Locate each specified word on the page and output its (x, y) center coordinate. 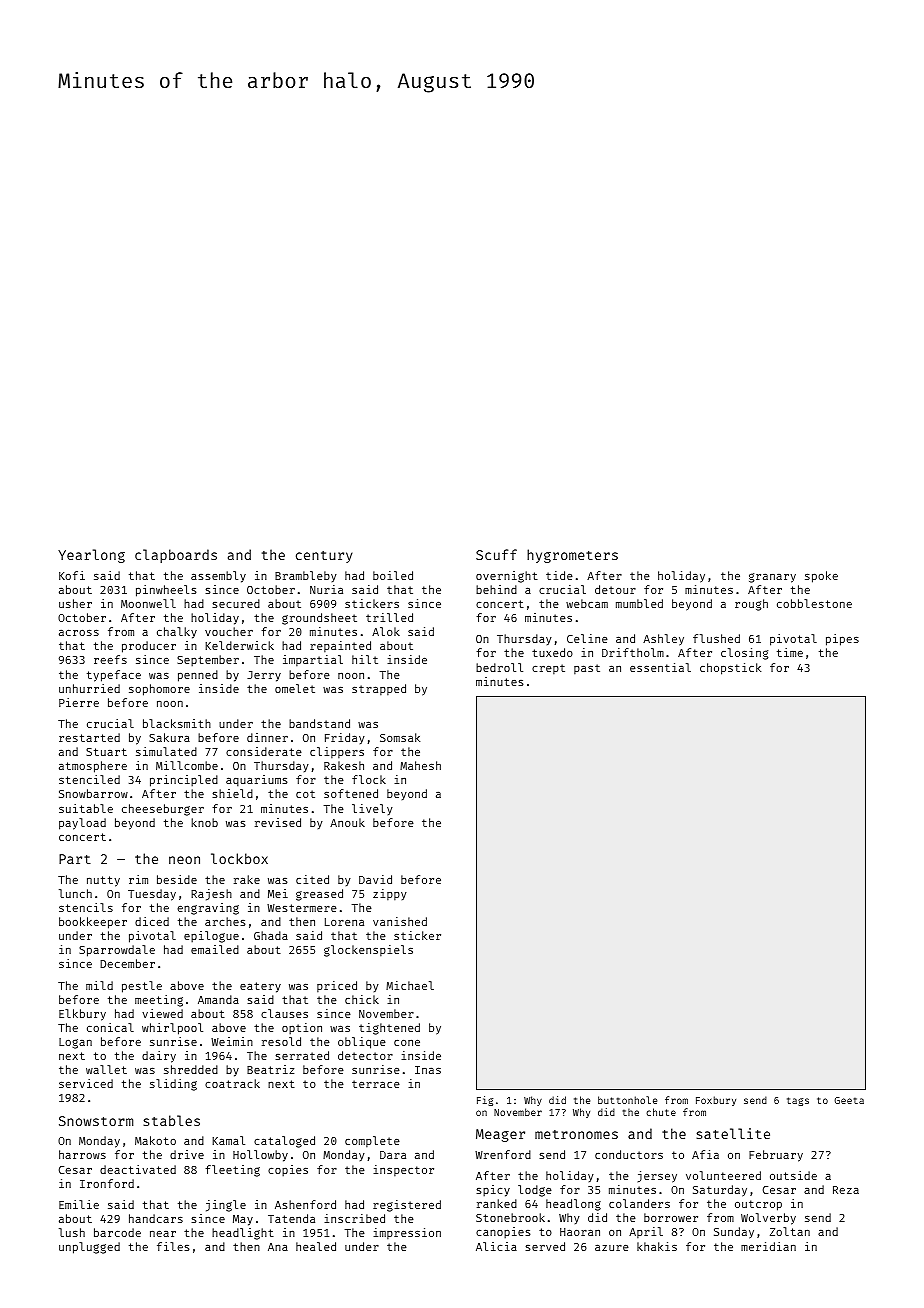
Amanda (218, 999)
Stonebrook (510, 1217)
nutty (103, 881)
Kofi (72, 575)
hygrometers (572, 556)
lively (372, 809)
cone (407, 1043)
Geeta (849, 1100)
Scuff (496, 554)
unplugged (89, 1248)
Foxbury (716, 1101)
